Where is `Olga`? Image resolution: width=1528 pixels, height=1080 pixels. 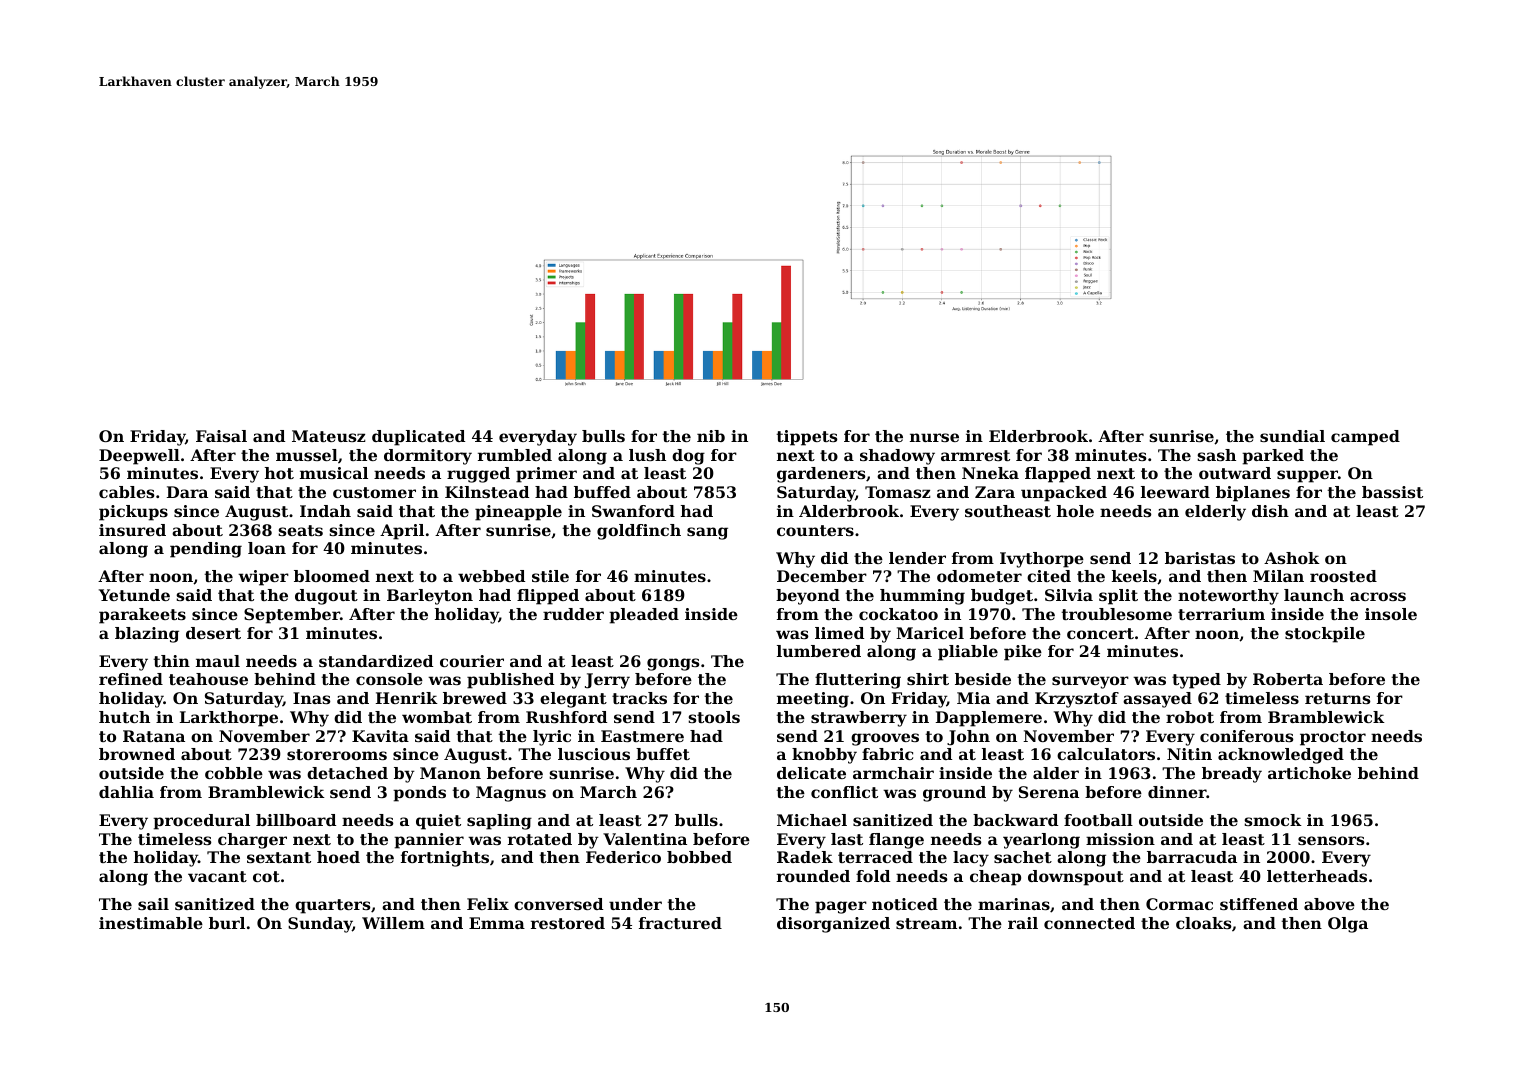
Olga is located at coordinates (1348, 925).
